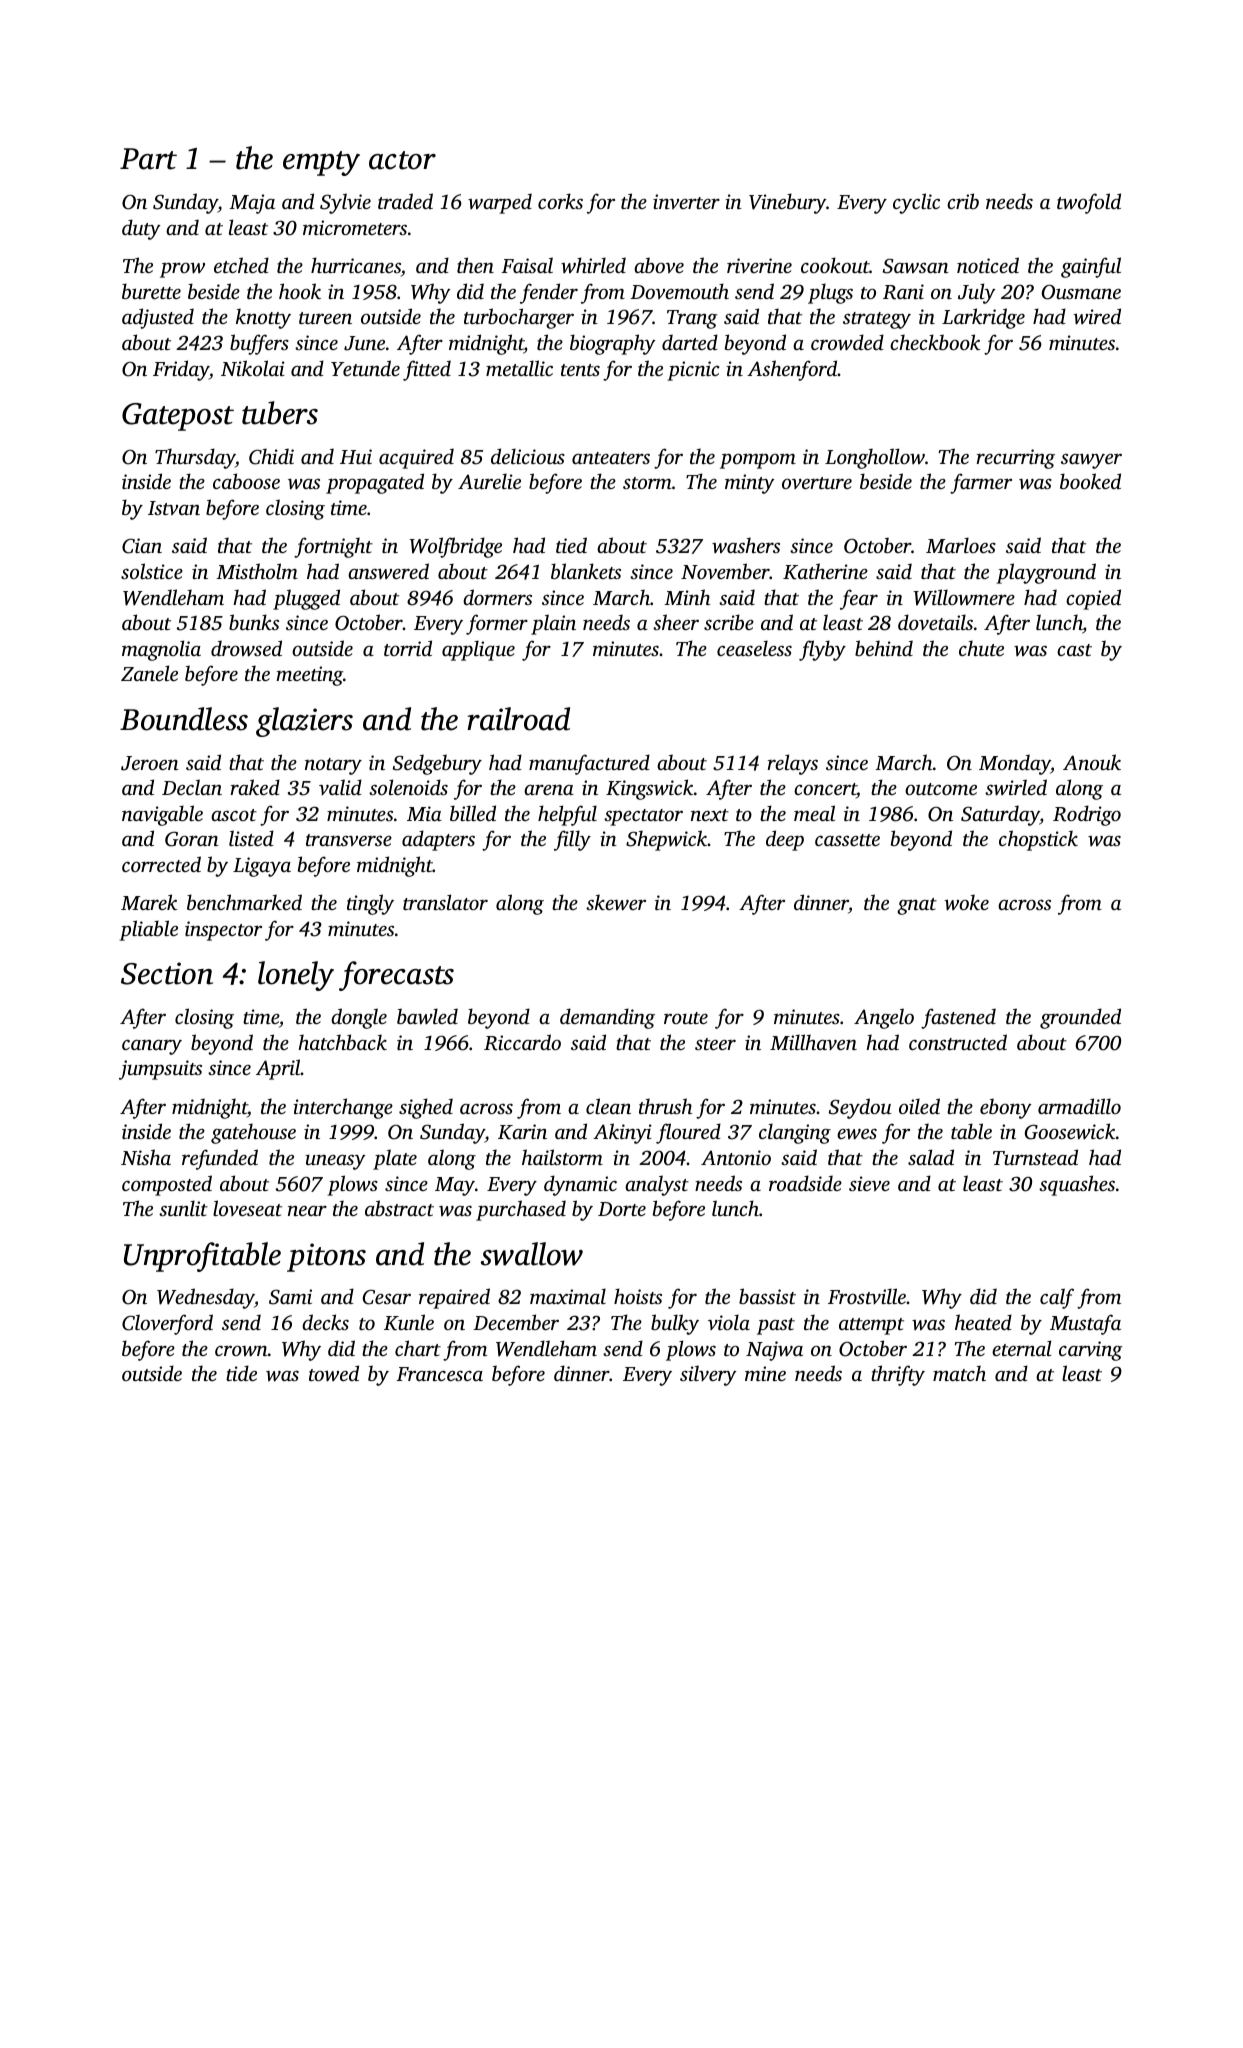  I want to click on ebony, so click(1006, 1108).
